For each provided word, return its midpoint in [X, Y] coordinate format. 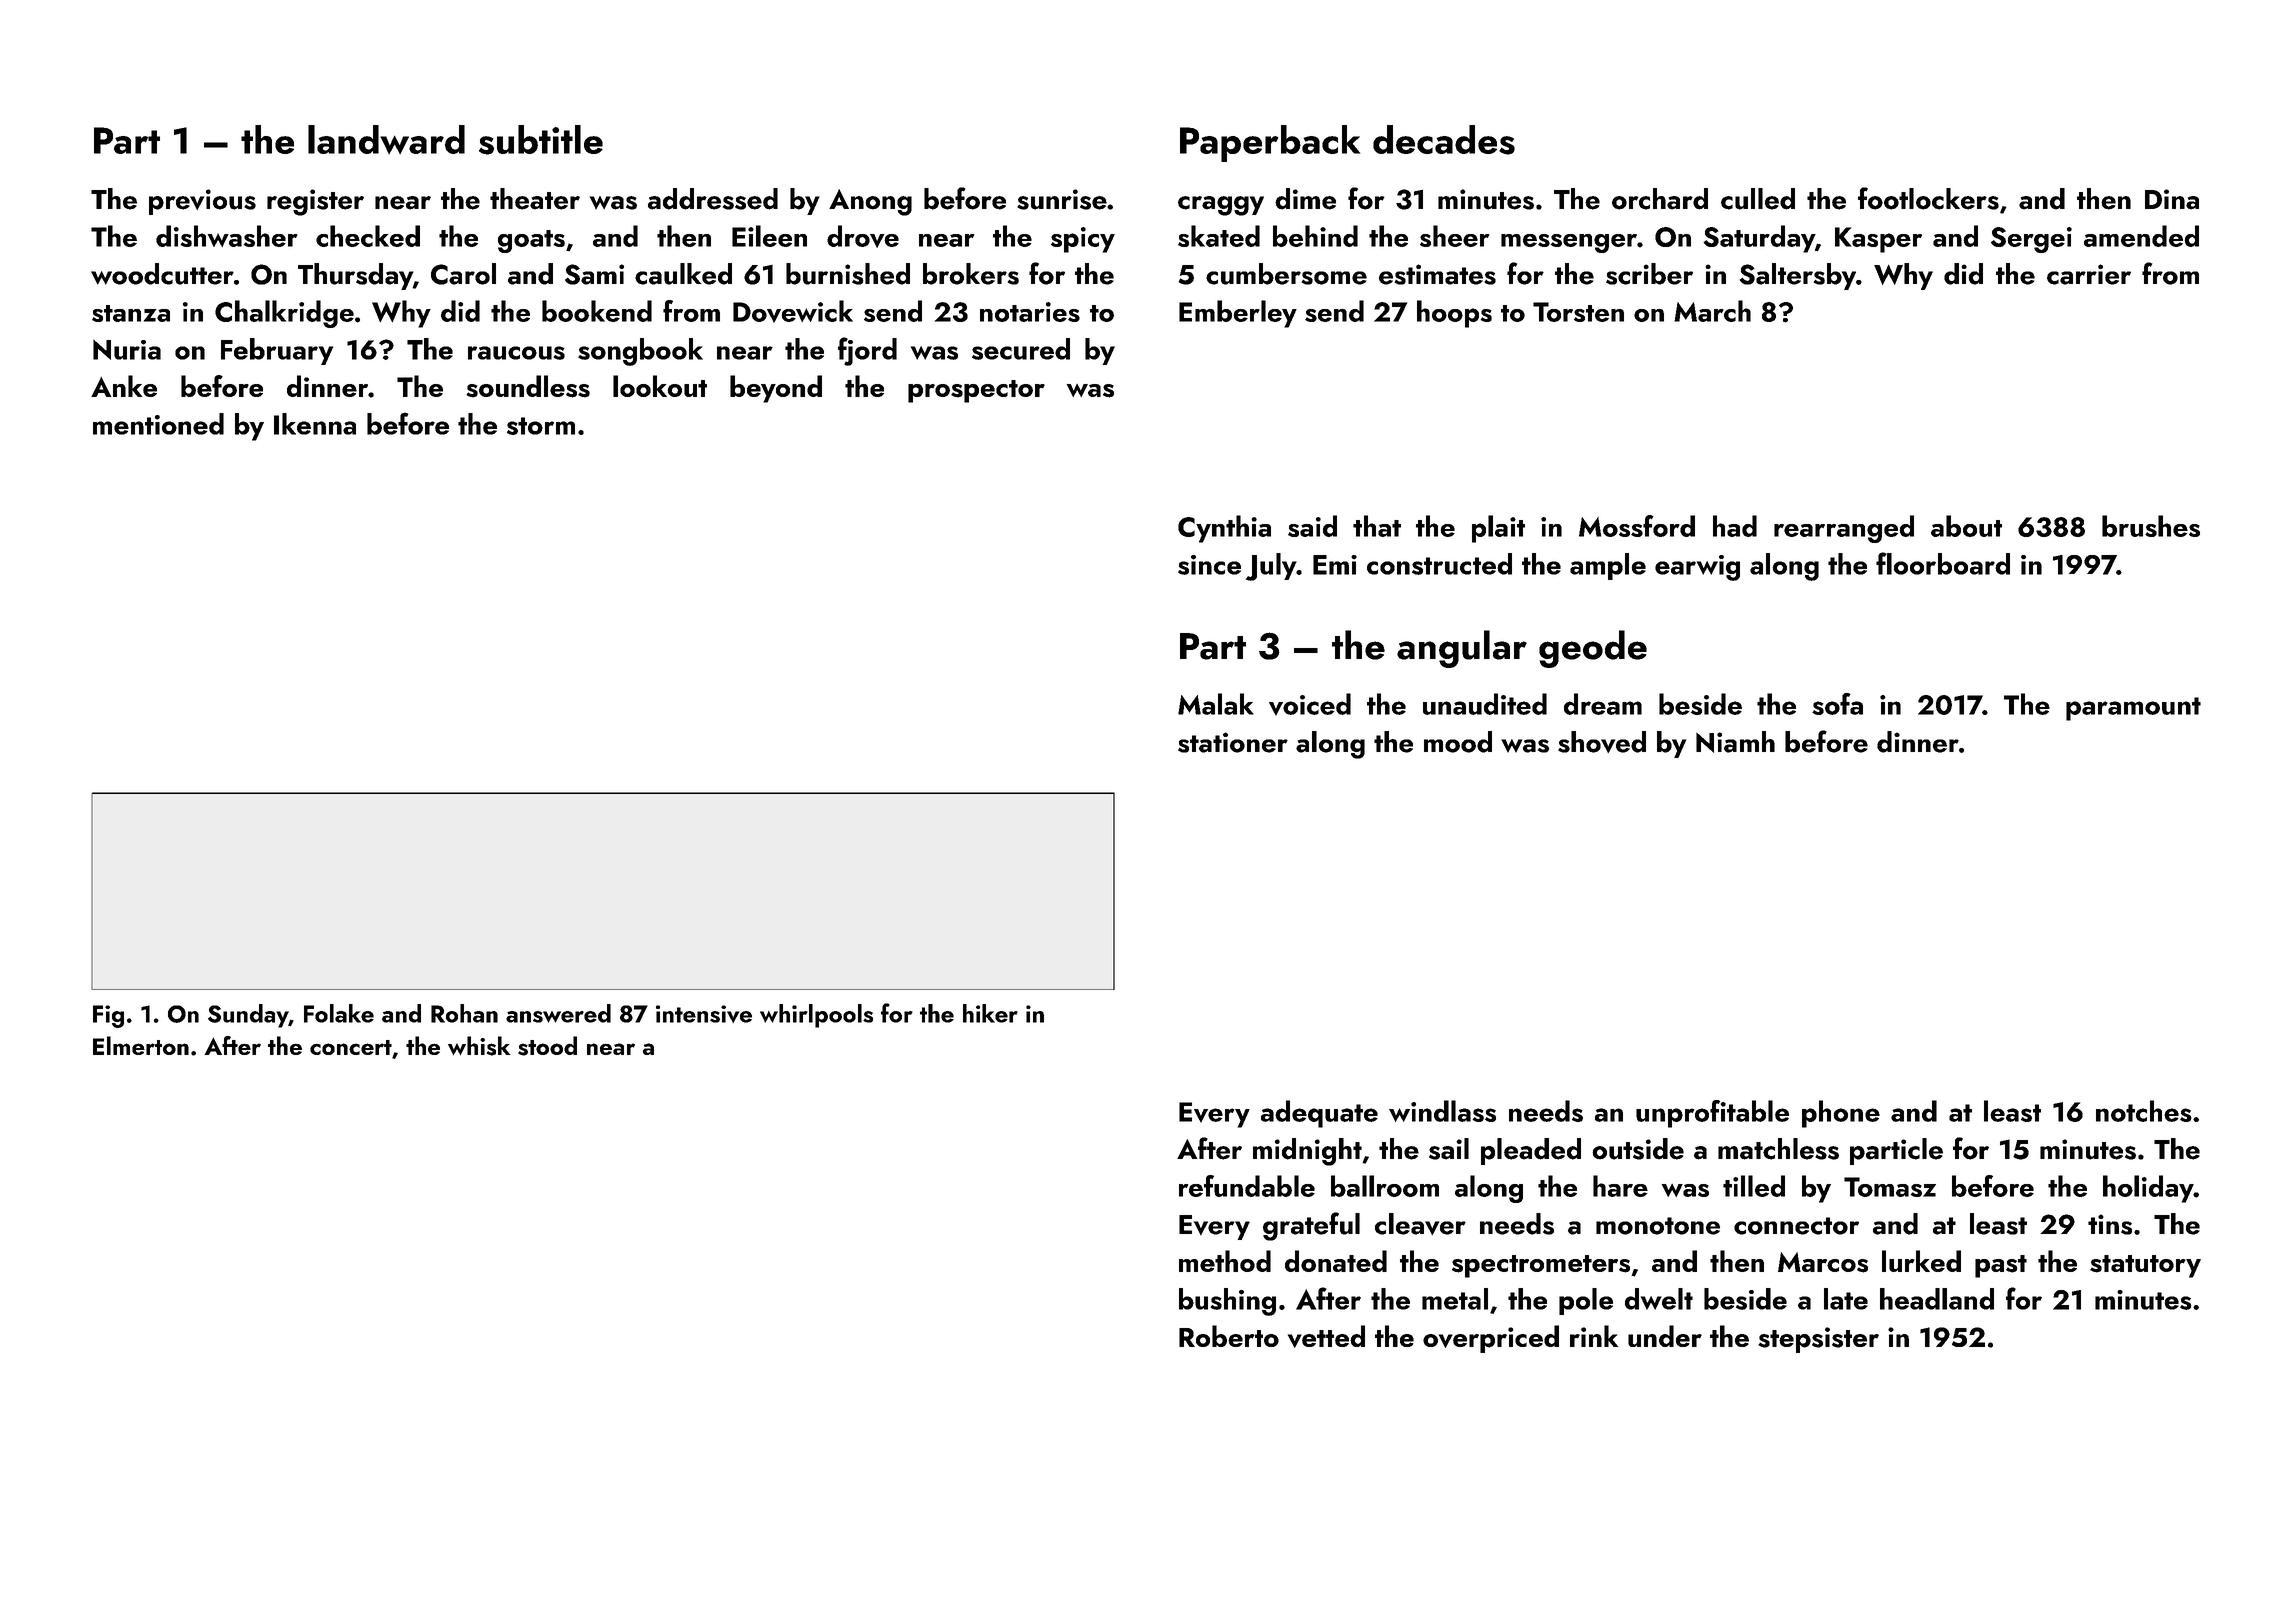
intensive [704, 1014]
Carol [463, 274]
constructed [1439, 564]
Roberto [1229, 1336]
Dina [2172, 199]
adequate [1319, 1114]
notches [2144, 1111]
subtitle [541, 140]
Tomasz [1890, 1187]
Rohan [464, 1013]
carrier [2089, 274]
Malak [1216, 704]
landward [386, 139]
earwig [1697, 568]
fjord [867, 351]
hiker [990, 1013]
